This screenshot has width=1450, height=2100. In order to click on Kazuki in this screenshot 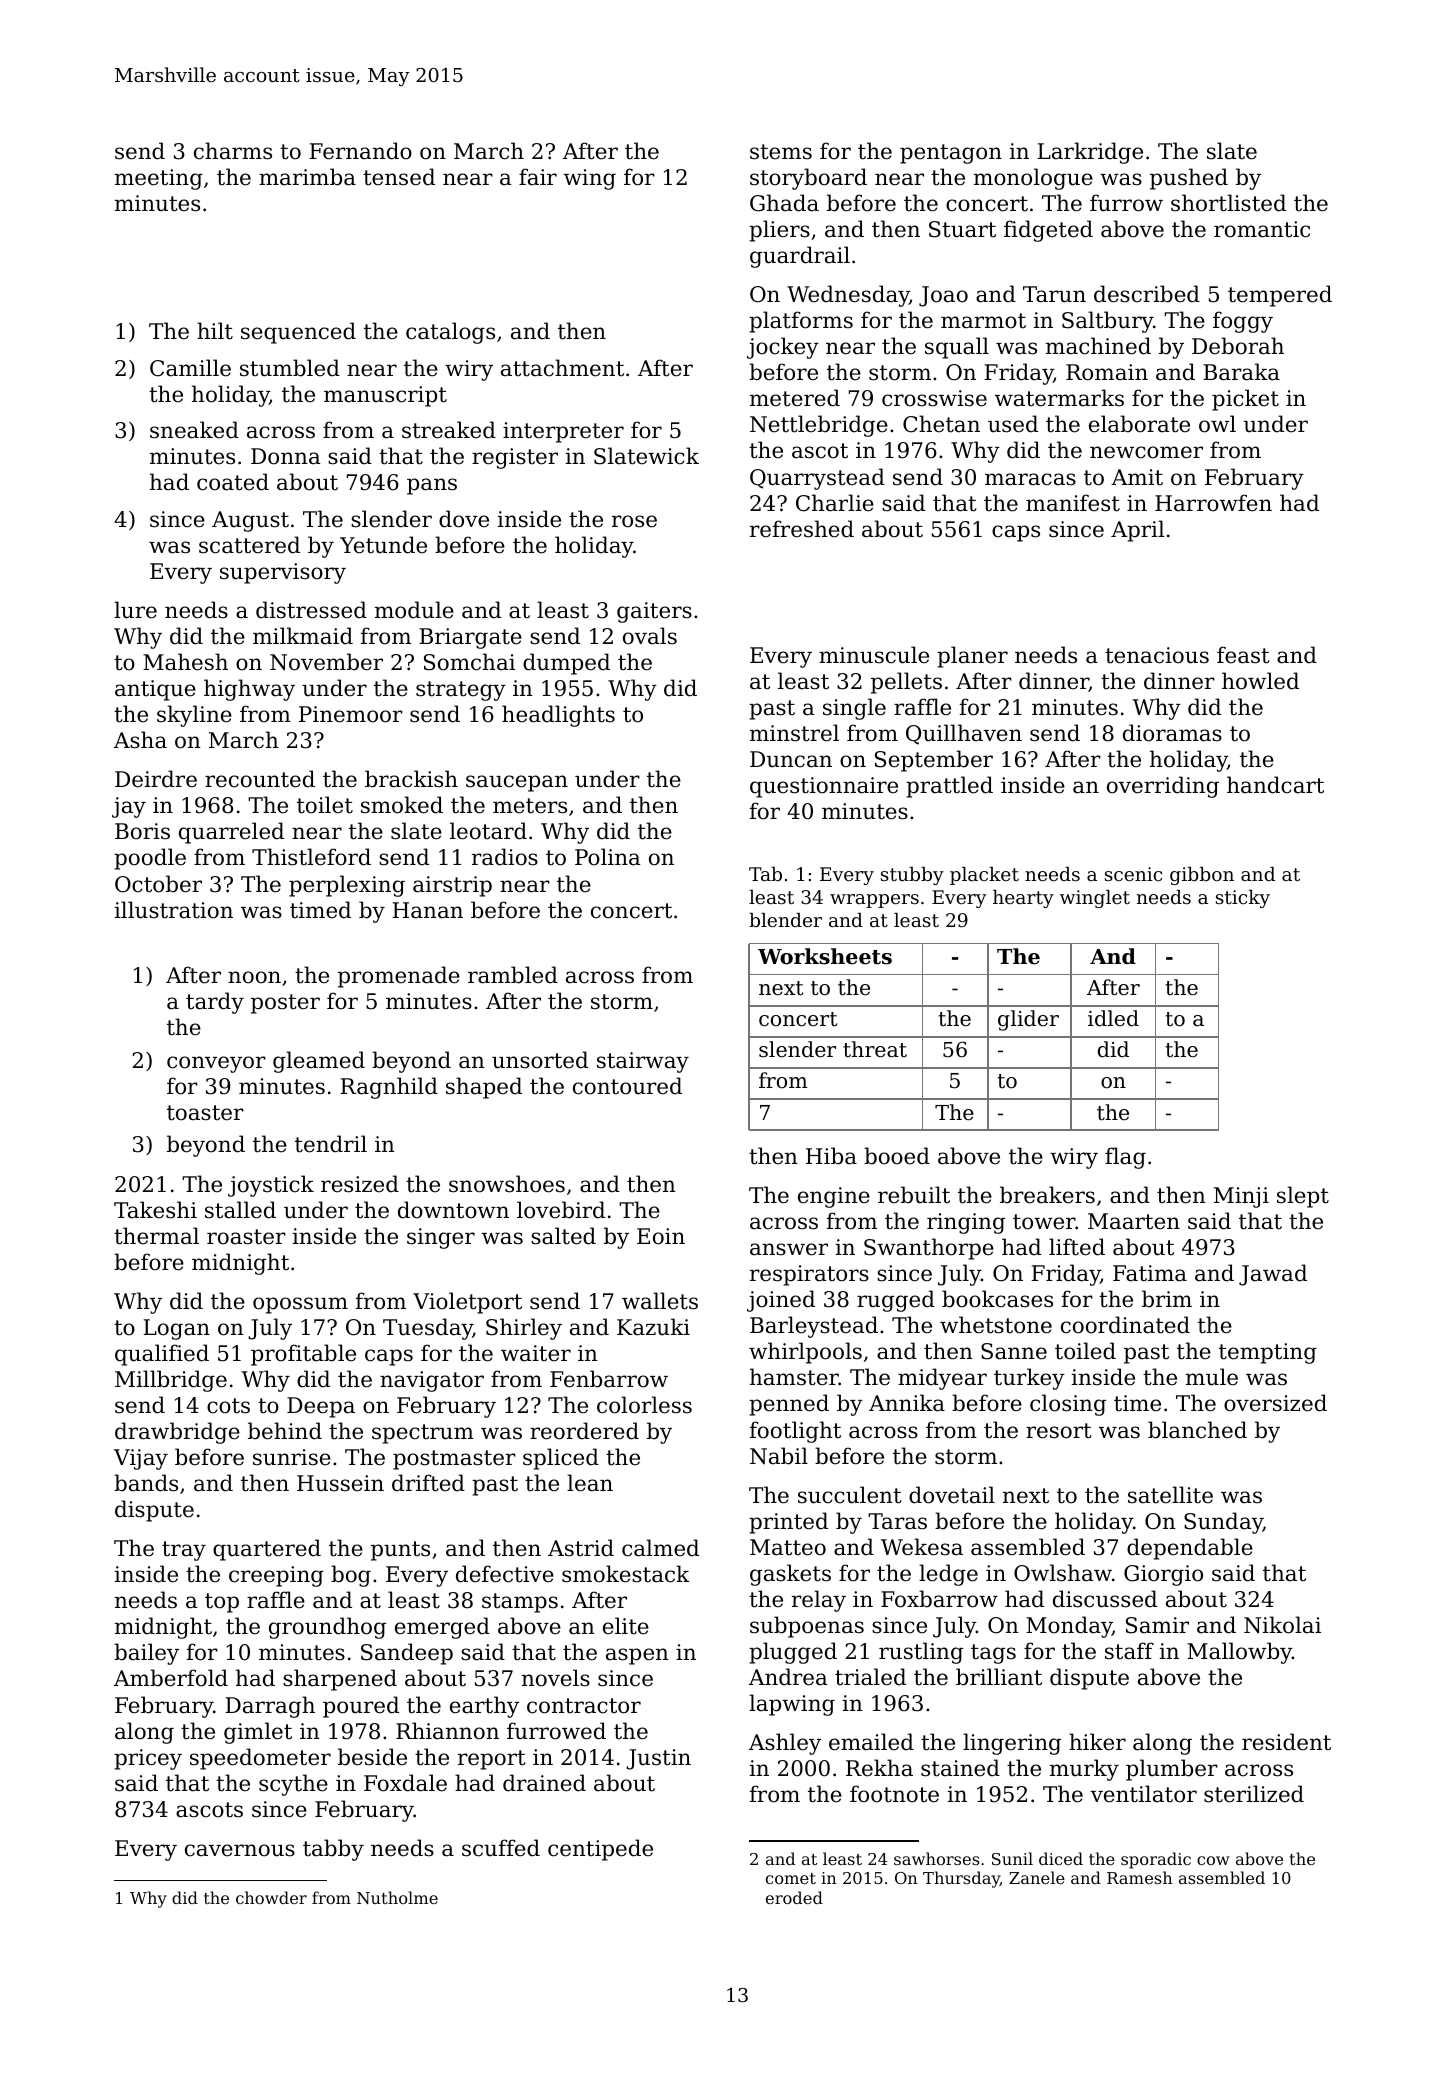, I will do `click(653, 1327)`.
